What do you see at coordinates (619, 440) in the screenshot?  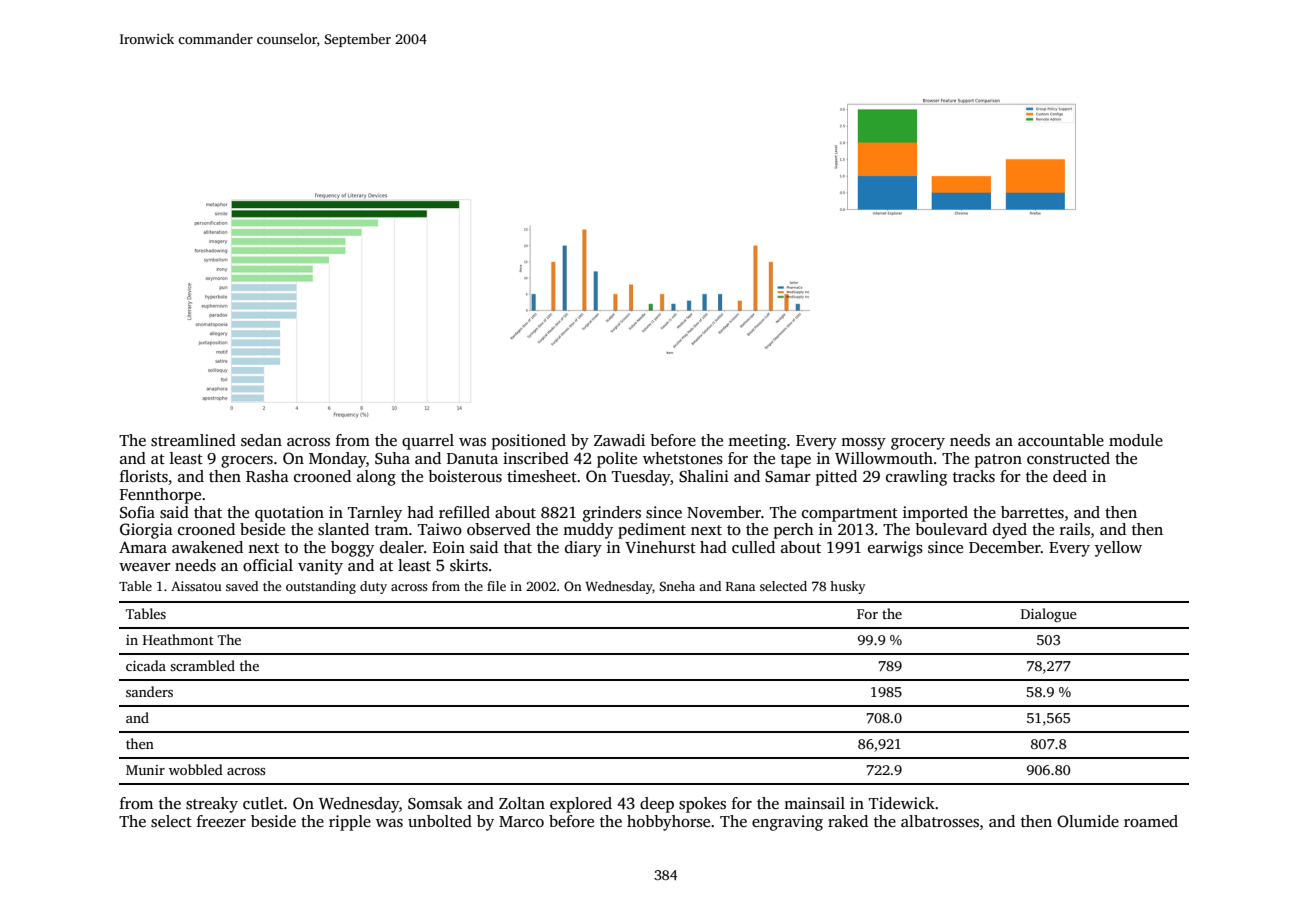 I see `Zawadi` at bounding box center [619, 440].
